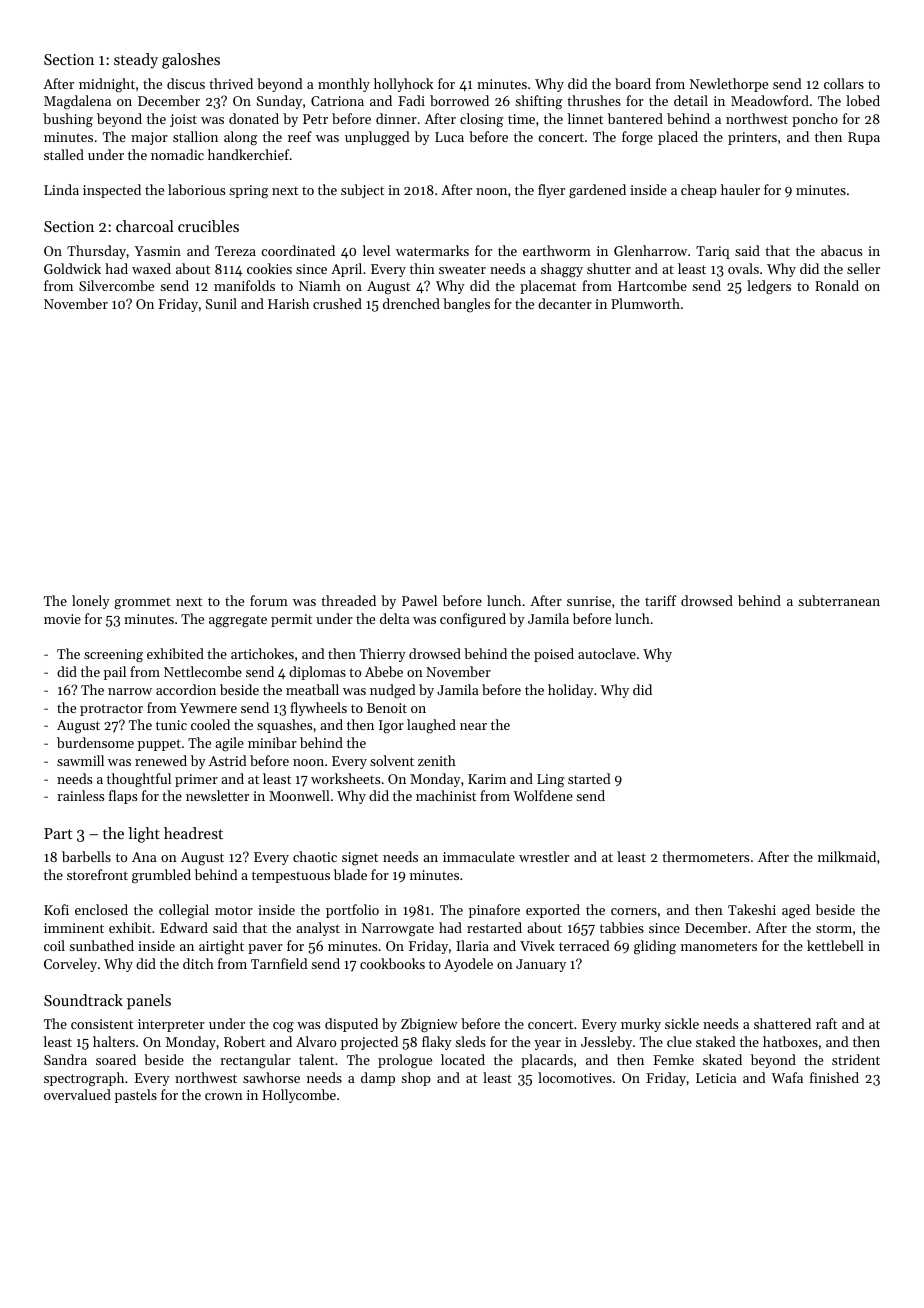 This screenshot has width=924, height=1308. Describe the element at coordinates (77, 1094) in the screenshot. I see `overvalued` at that location.
